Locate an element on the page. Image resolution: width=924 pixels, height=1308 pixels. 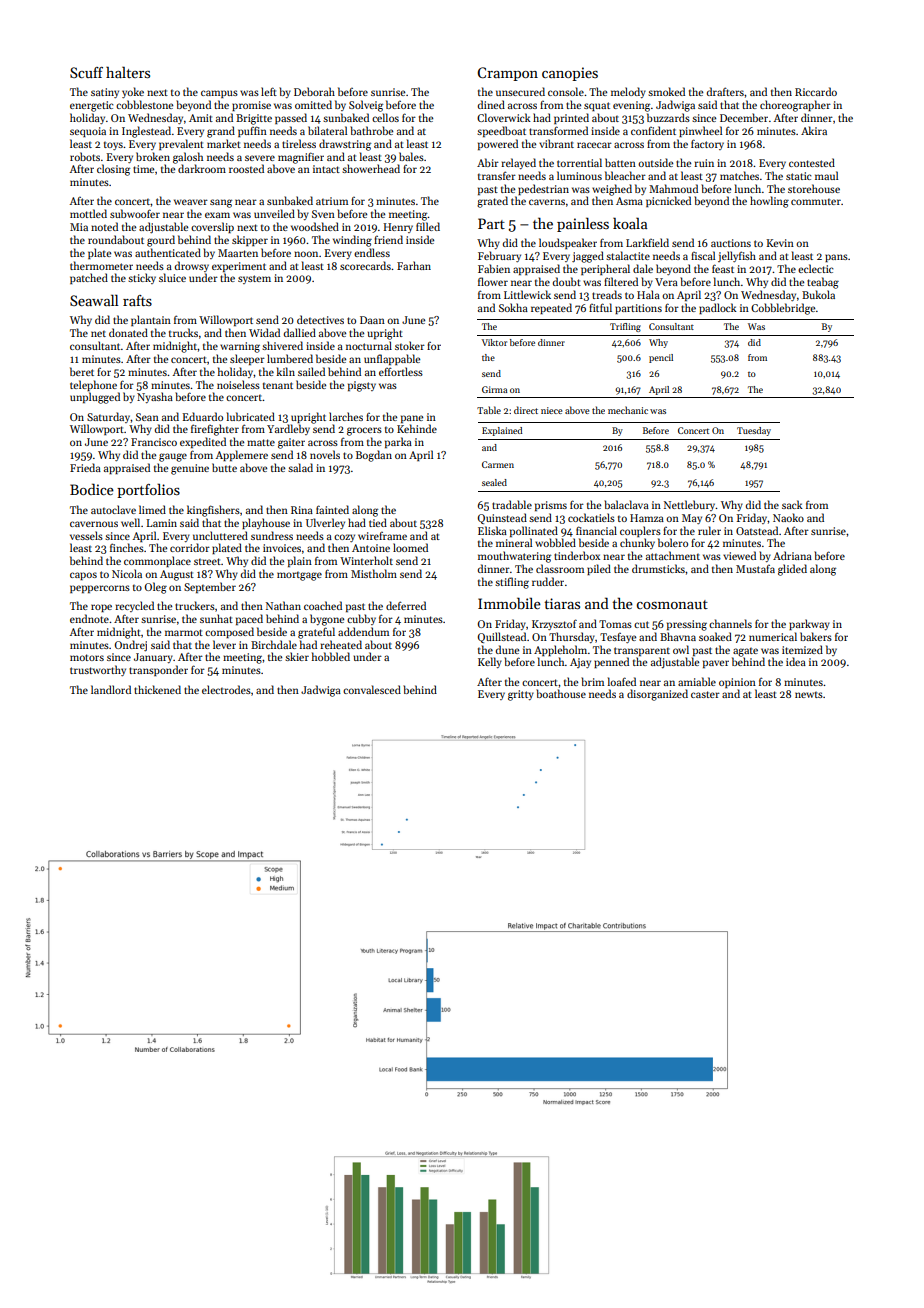
electrodes is located at coordinates (226, 689).
